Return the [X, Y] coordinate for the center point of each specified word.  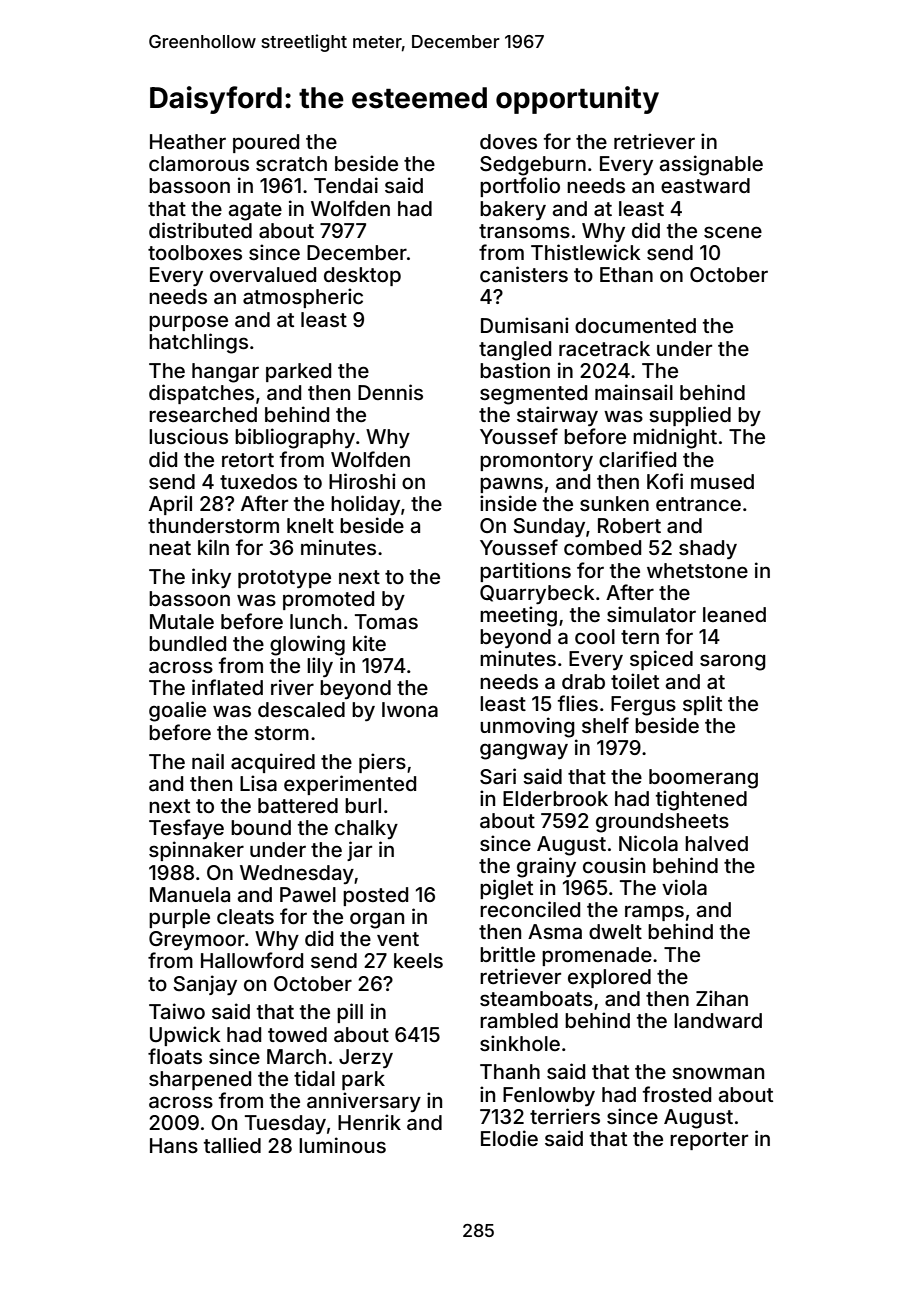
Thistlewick [586, 252]
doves [508, 141]
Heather [188, 141]
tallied [232, 1145]
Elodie [509, 1138]
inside [508, 503]
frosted [677, 1094]
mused [722, 481]
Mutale [182, 621]
